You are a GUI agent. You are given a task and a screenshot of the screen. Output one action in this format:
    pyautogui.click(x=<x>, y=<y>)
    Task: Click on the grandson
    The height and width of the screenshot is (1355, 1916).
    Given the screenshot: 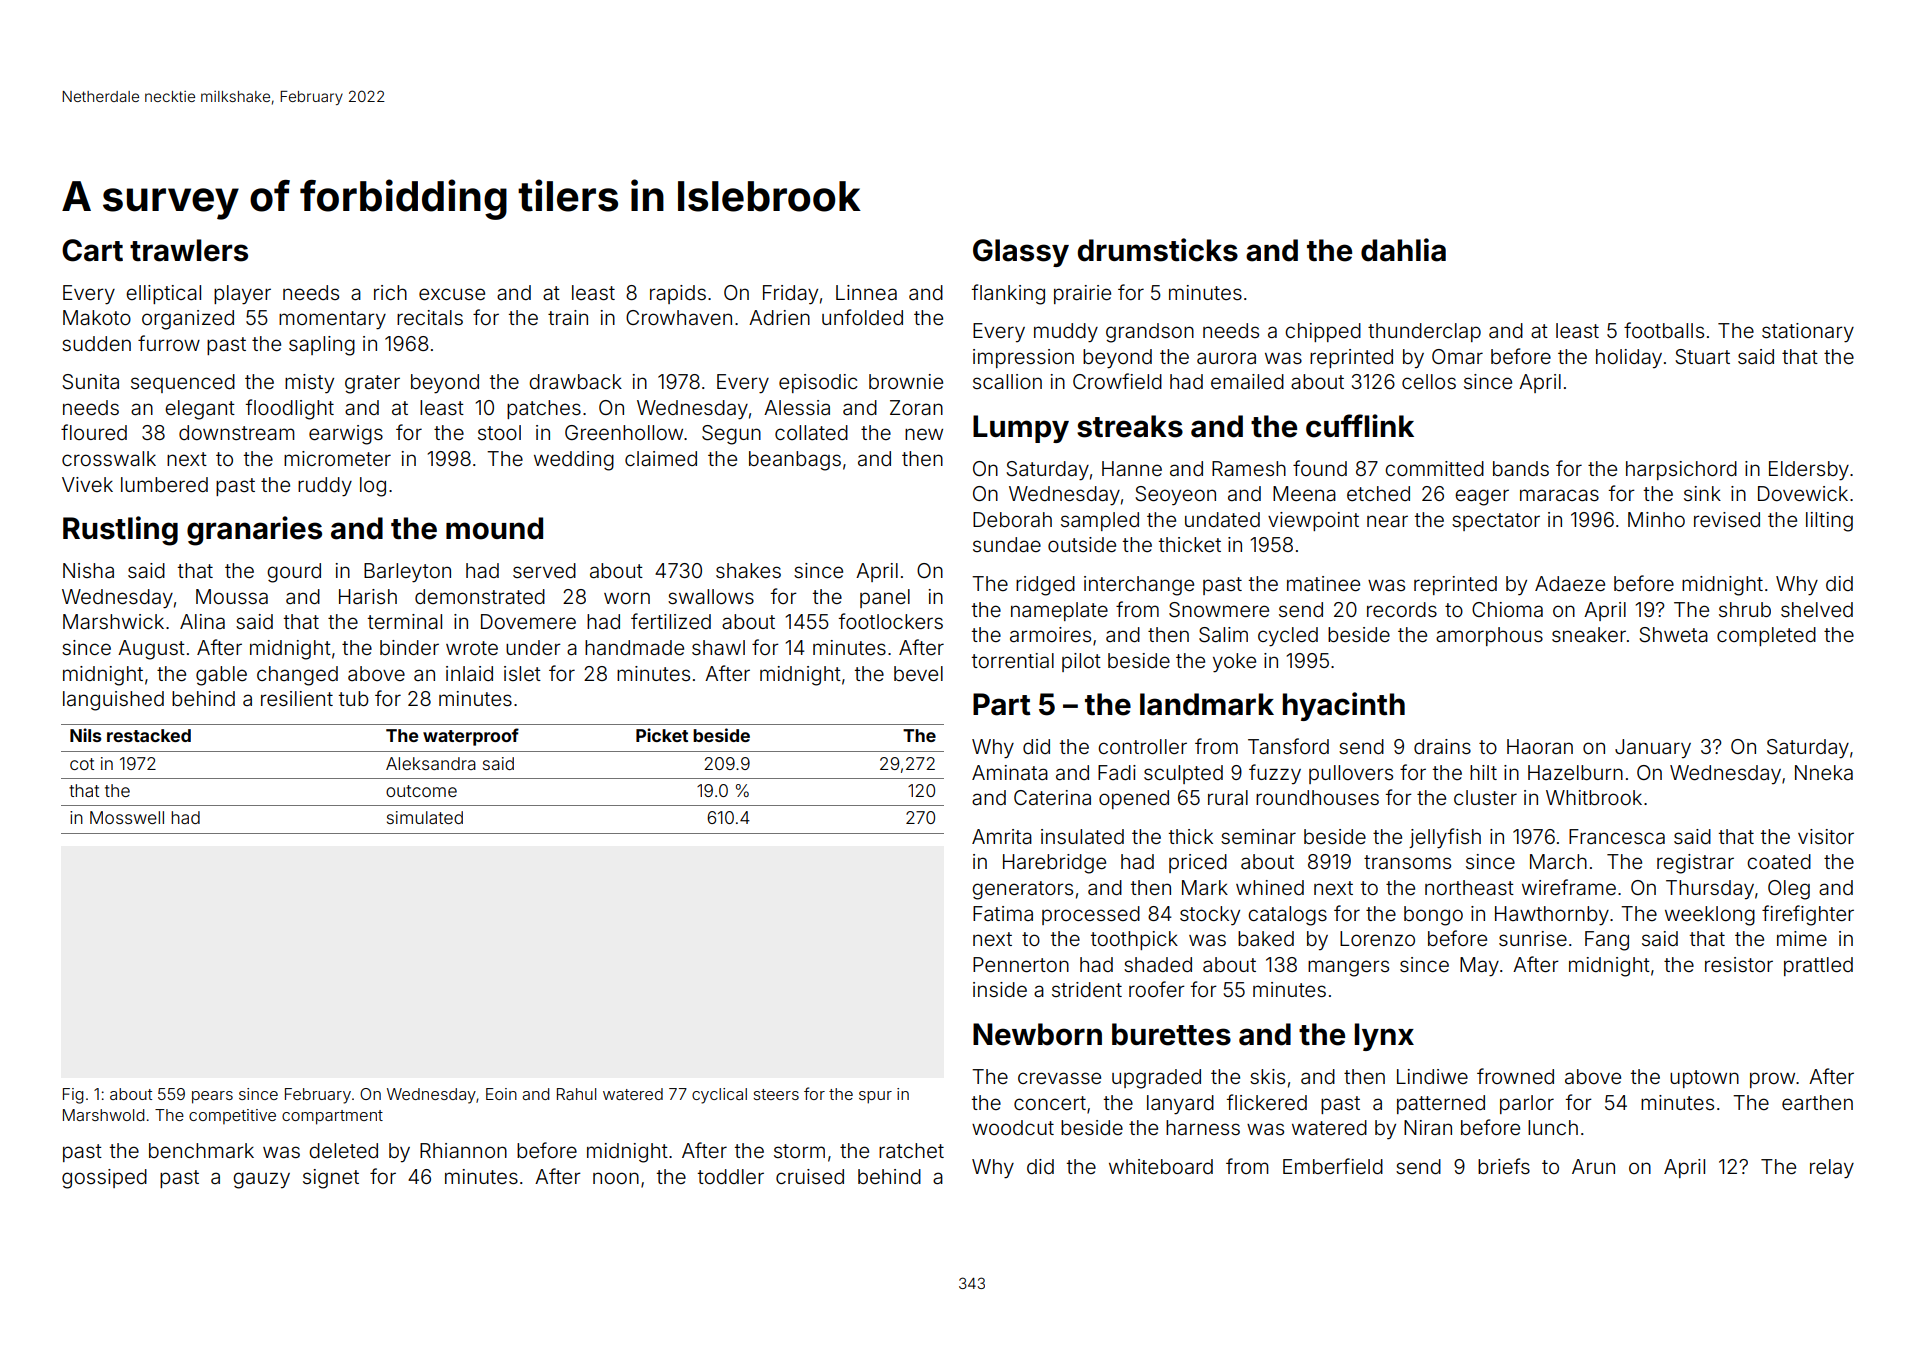 What is the action you would take?
    pyautogui.click(x=1150, y=333)
